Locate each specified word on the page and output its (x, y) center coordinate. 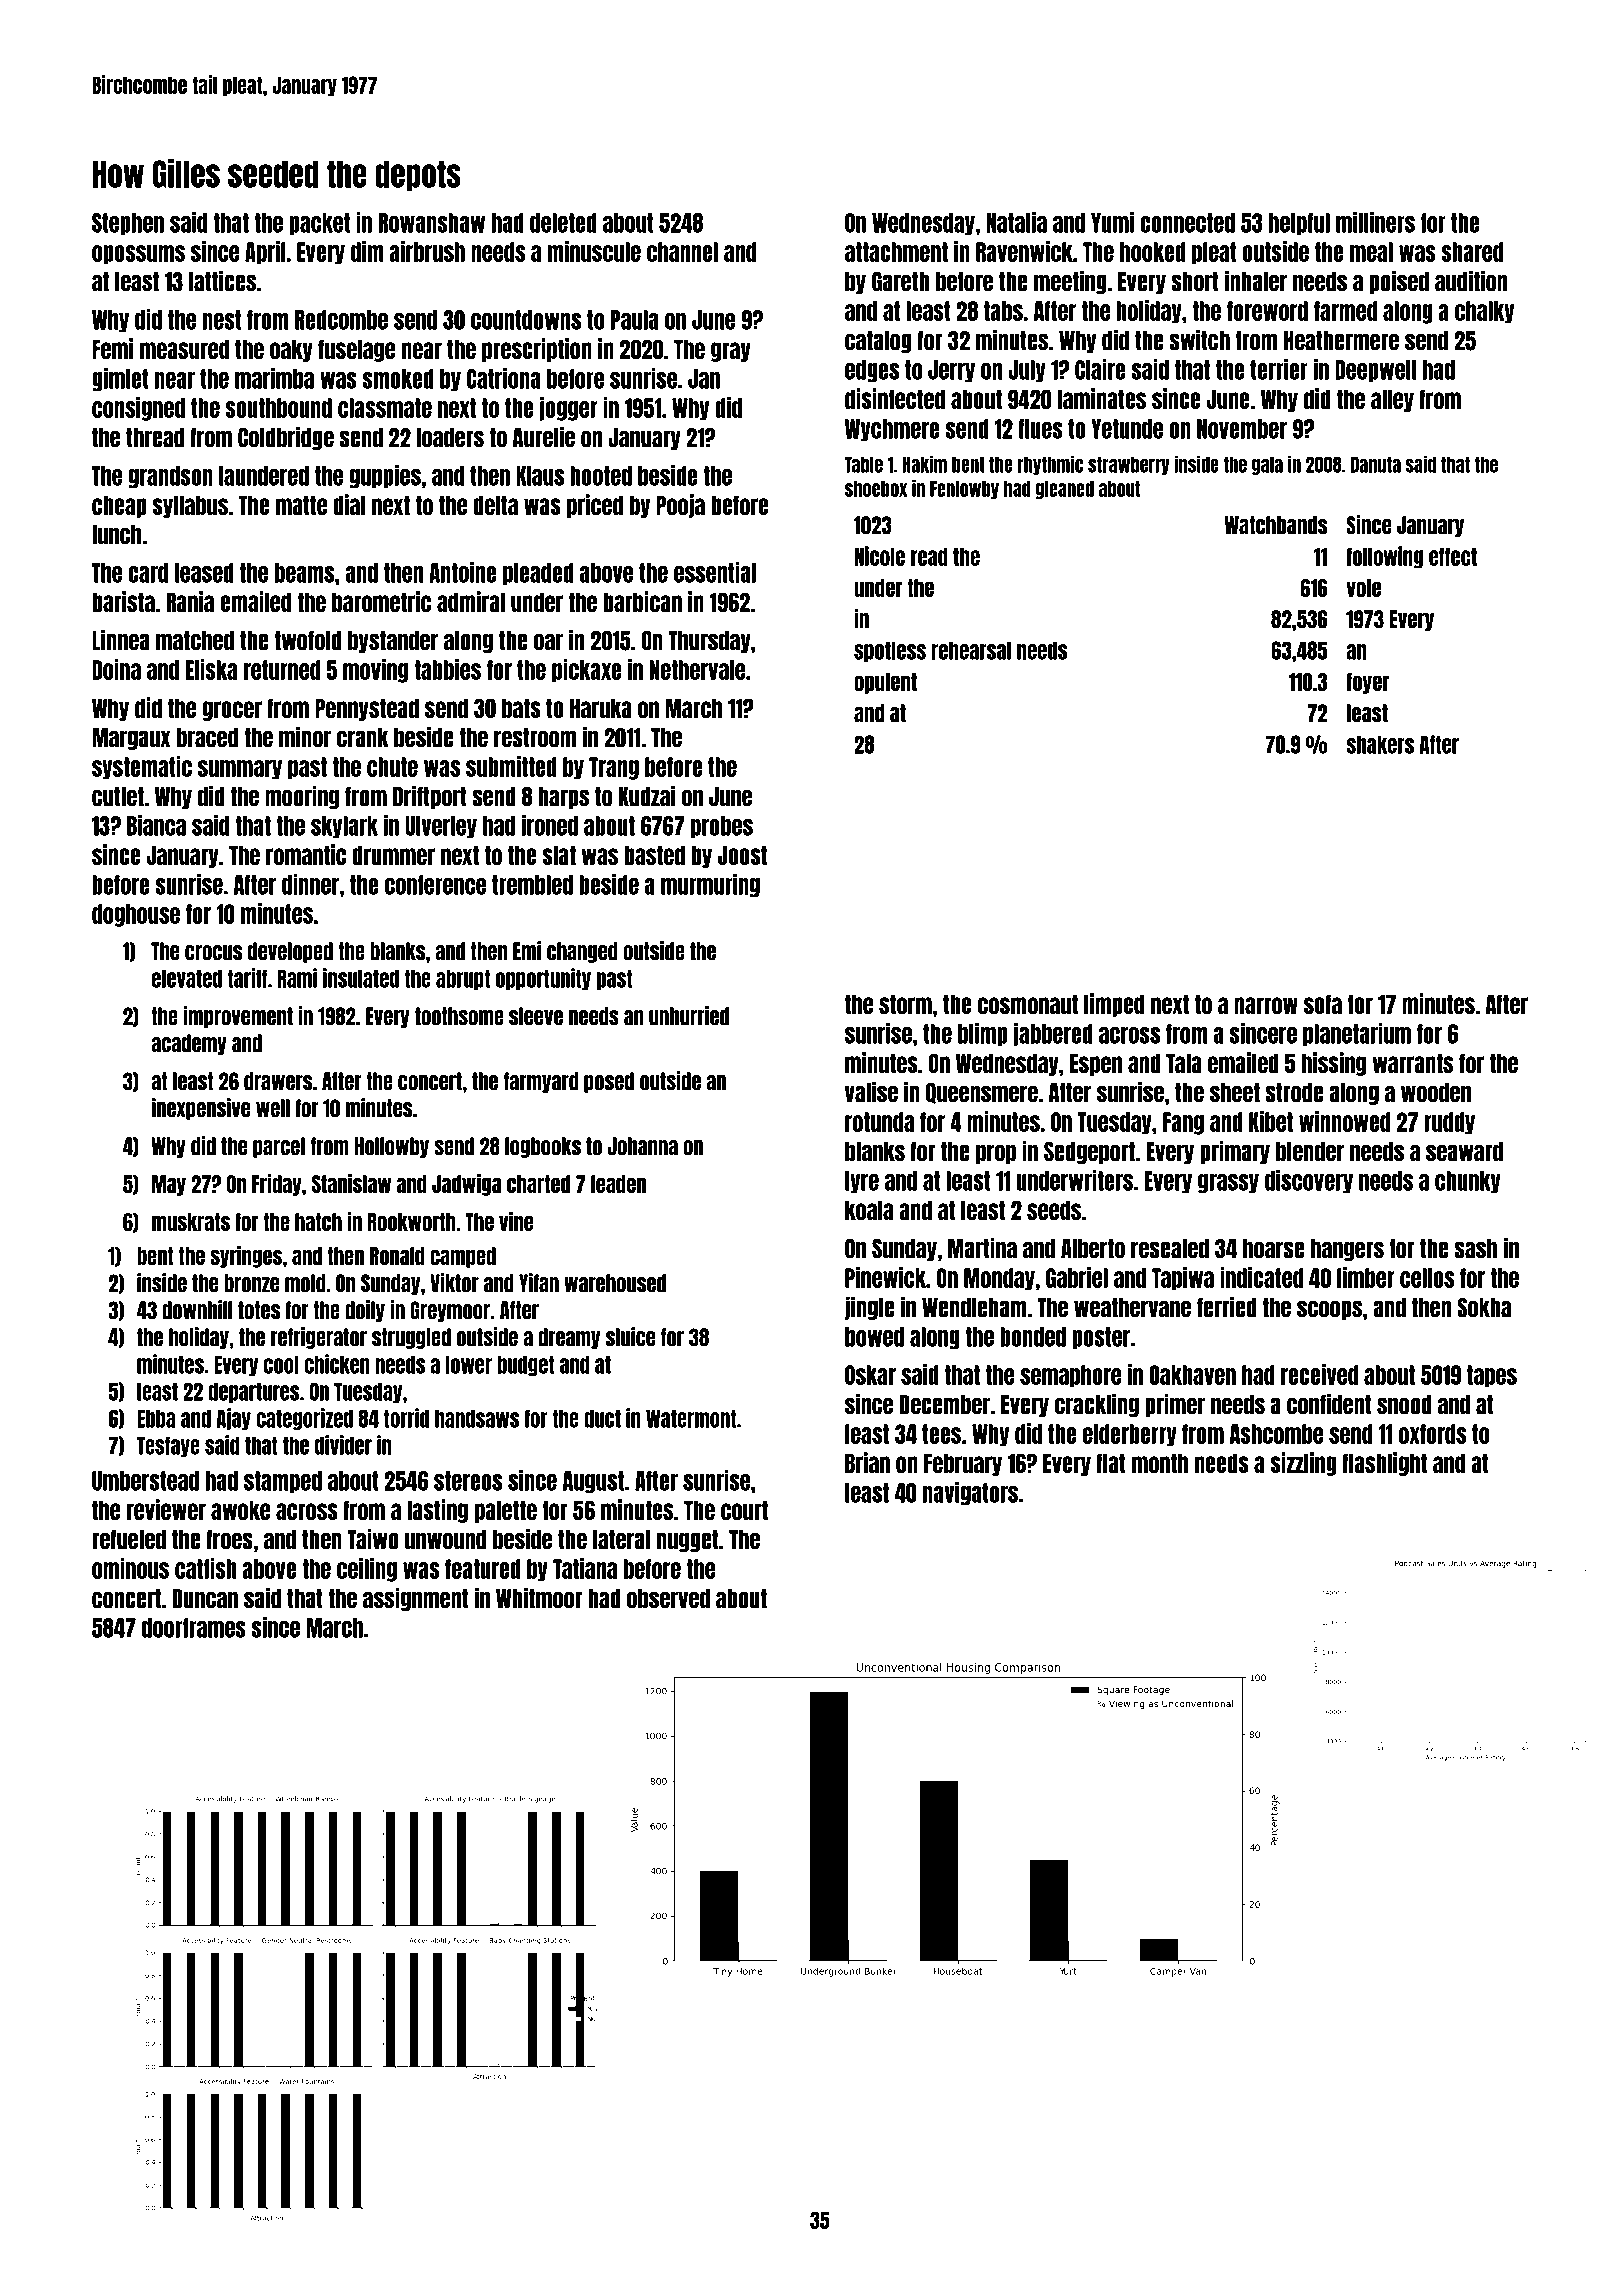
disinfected (895, 398)
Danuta (1376, 464)
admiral (471, 601)
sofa (1323, 1004)
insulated (361, 978)
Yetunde (1127, 429)
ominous (130, 1568)
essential (715, 572)
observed (668, 1599)
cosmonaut (1028, 1004)
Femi (112, 348)
